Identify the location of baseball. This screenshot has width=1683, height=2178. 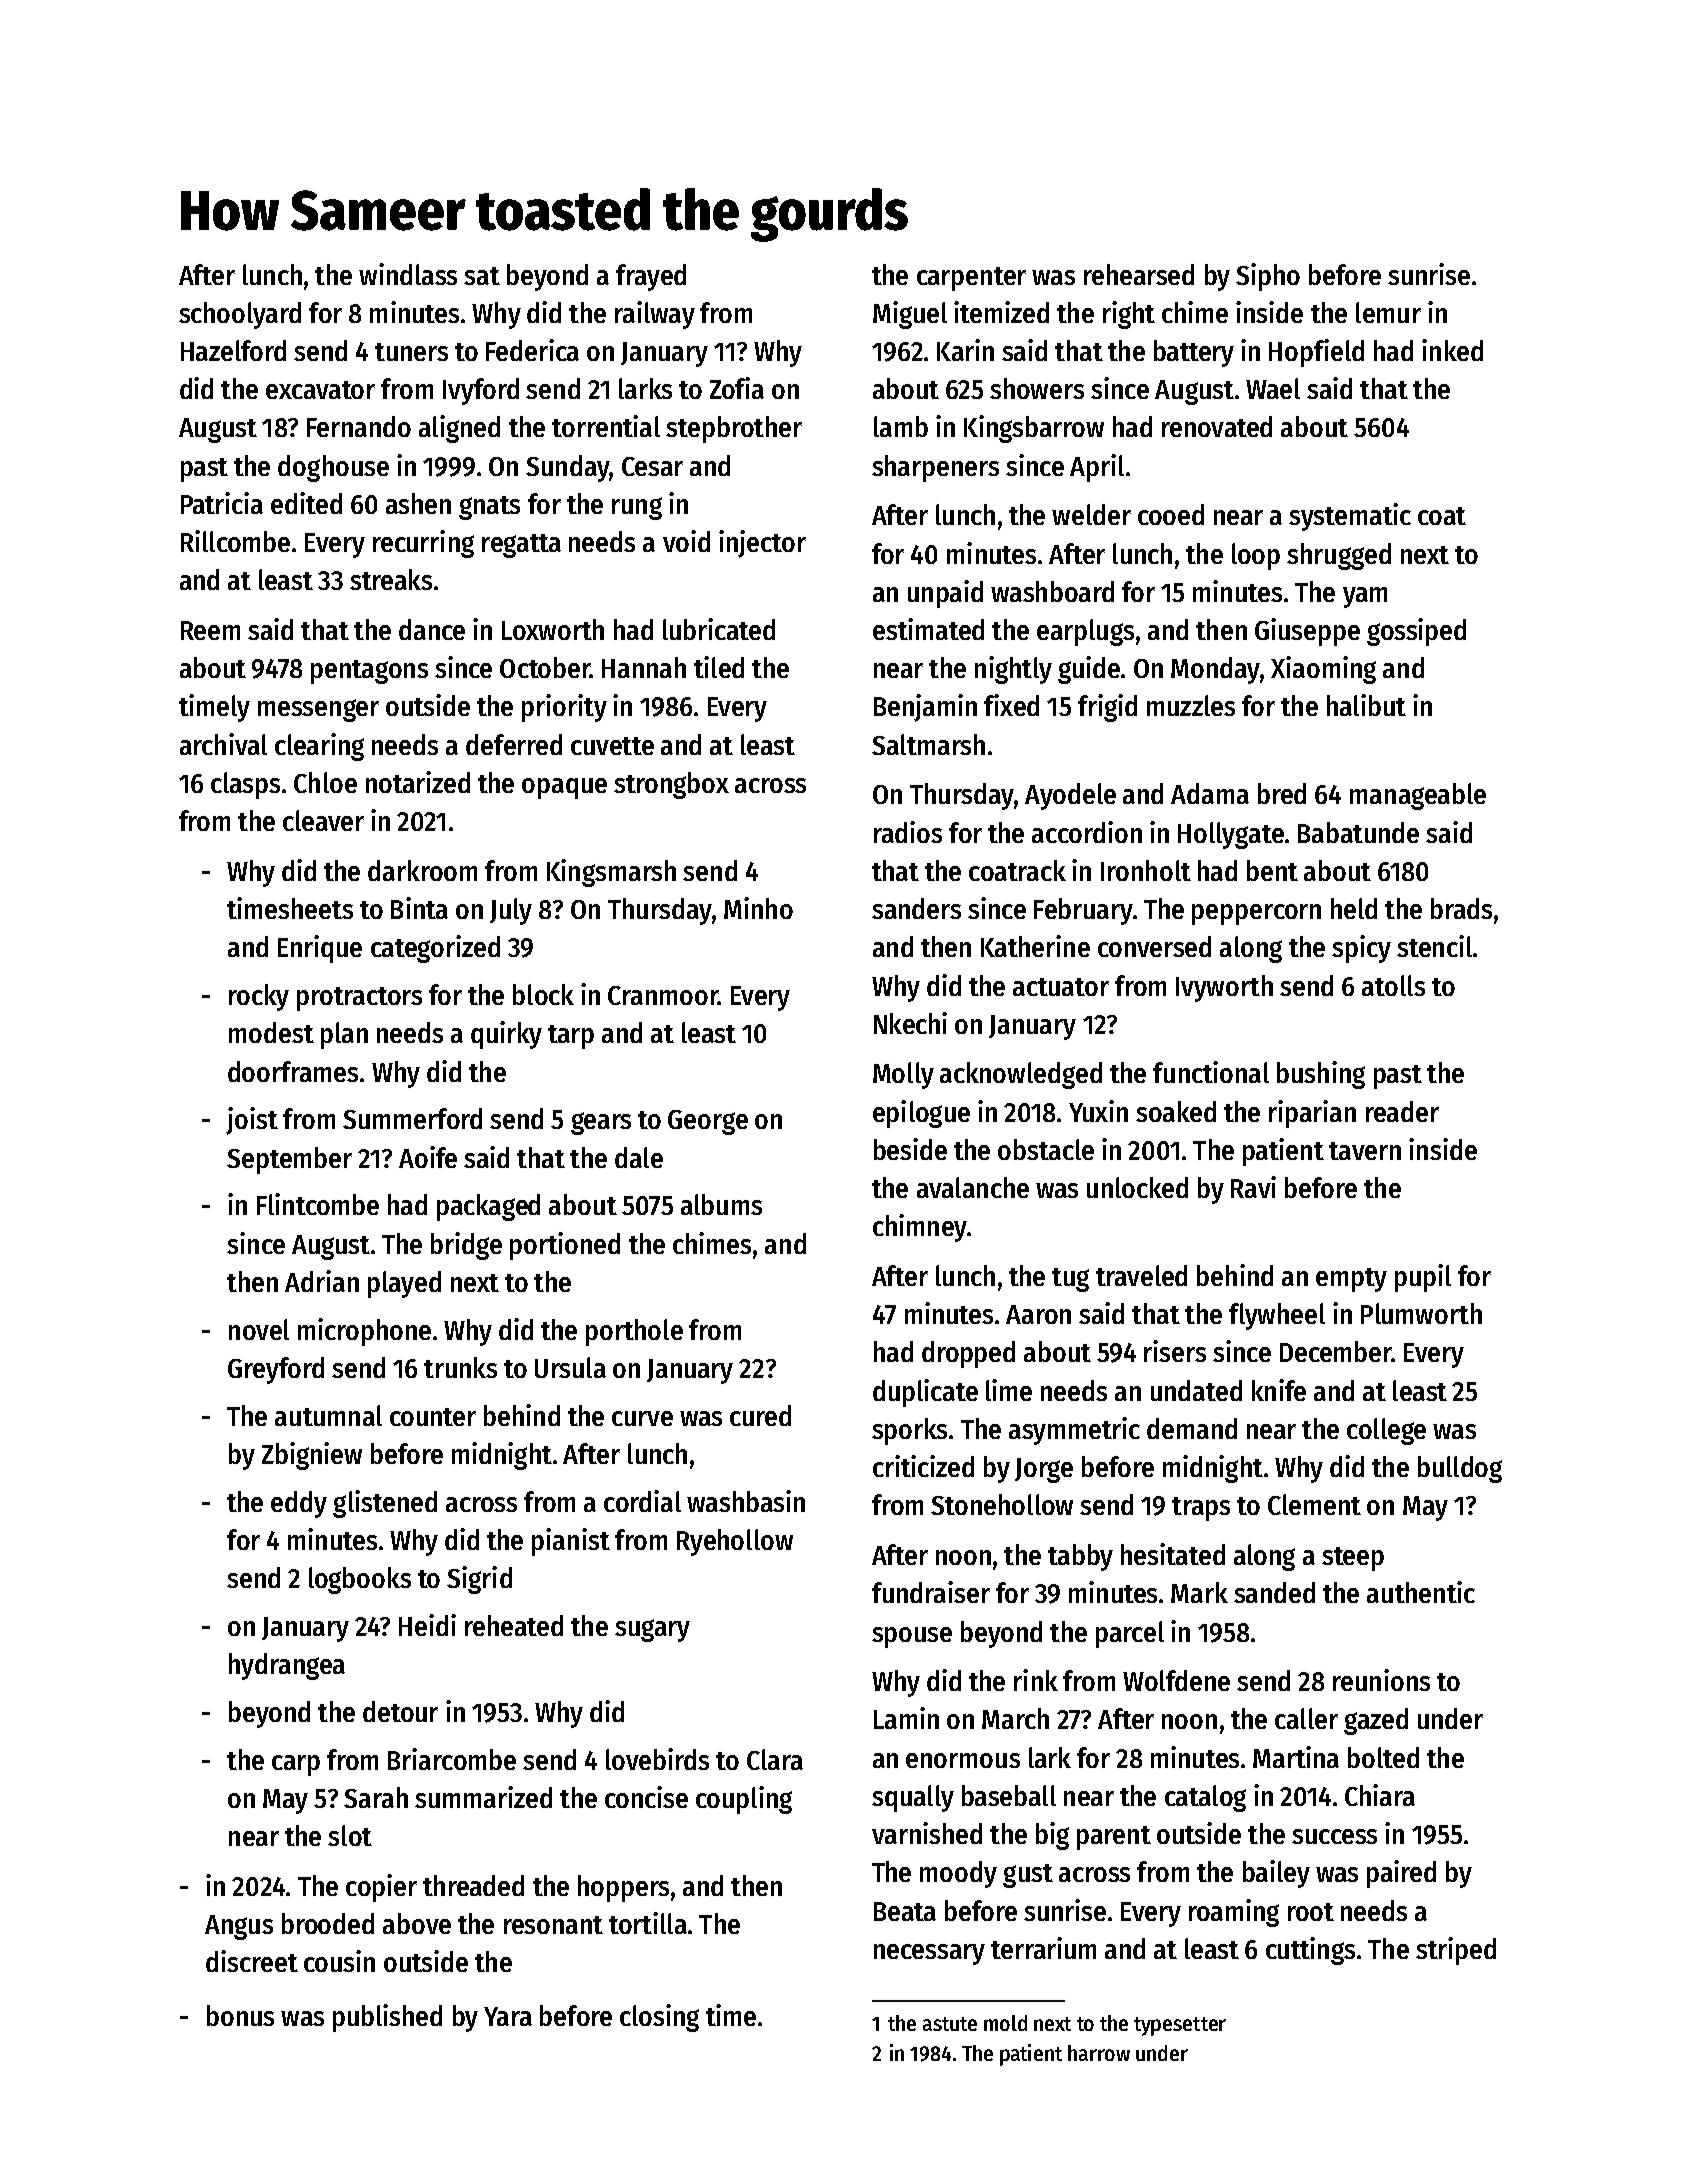
(1009, 1795).
